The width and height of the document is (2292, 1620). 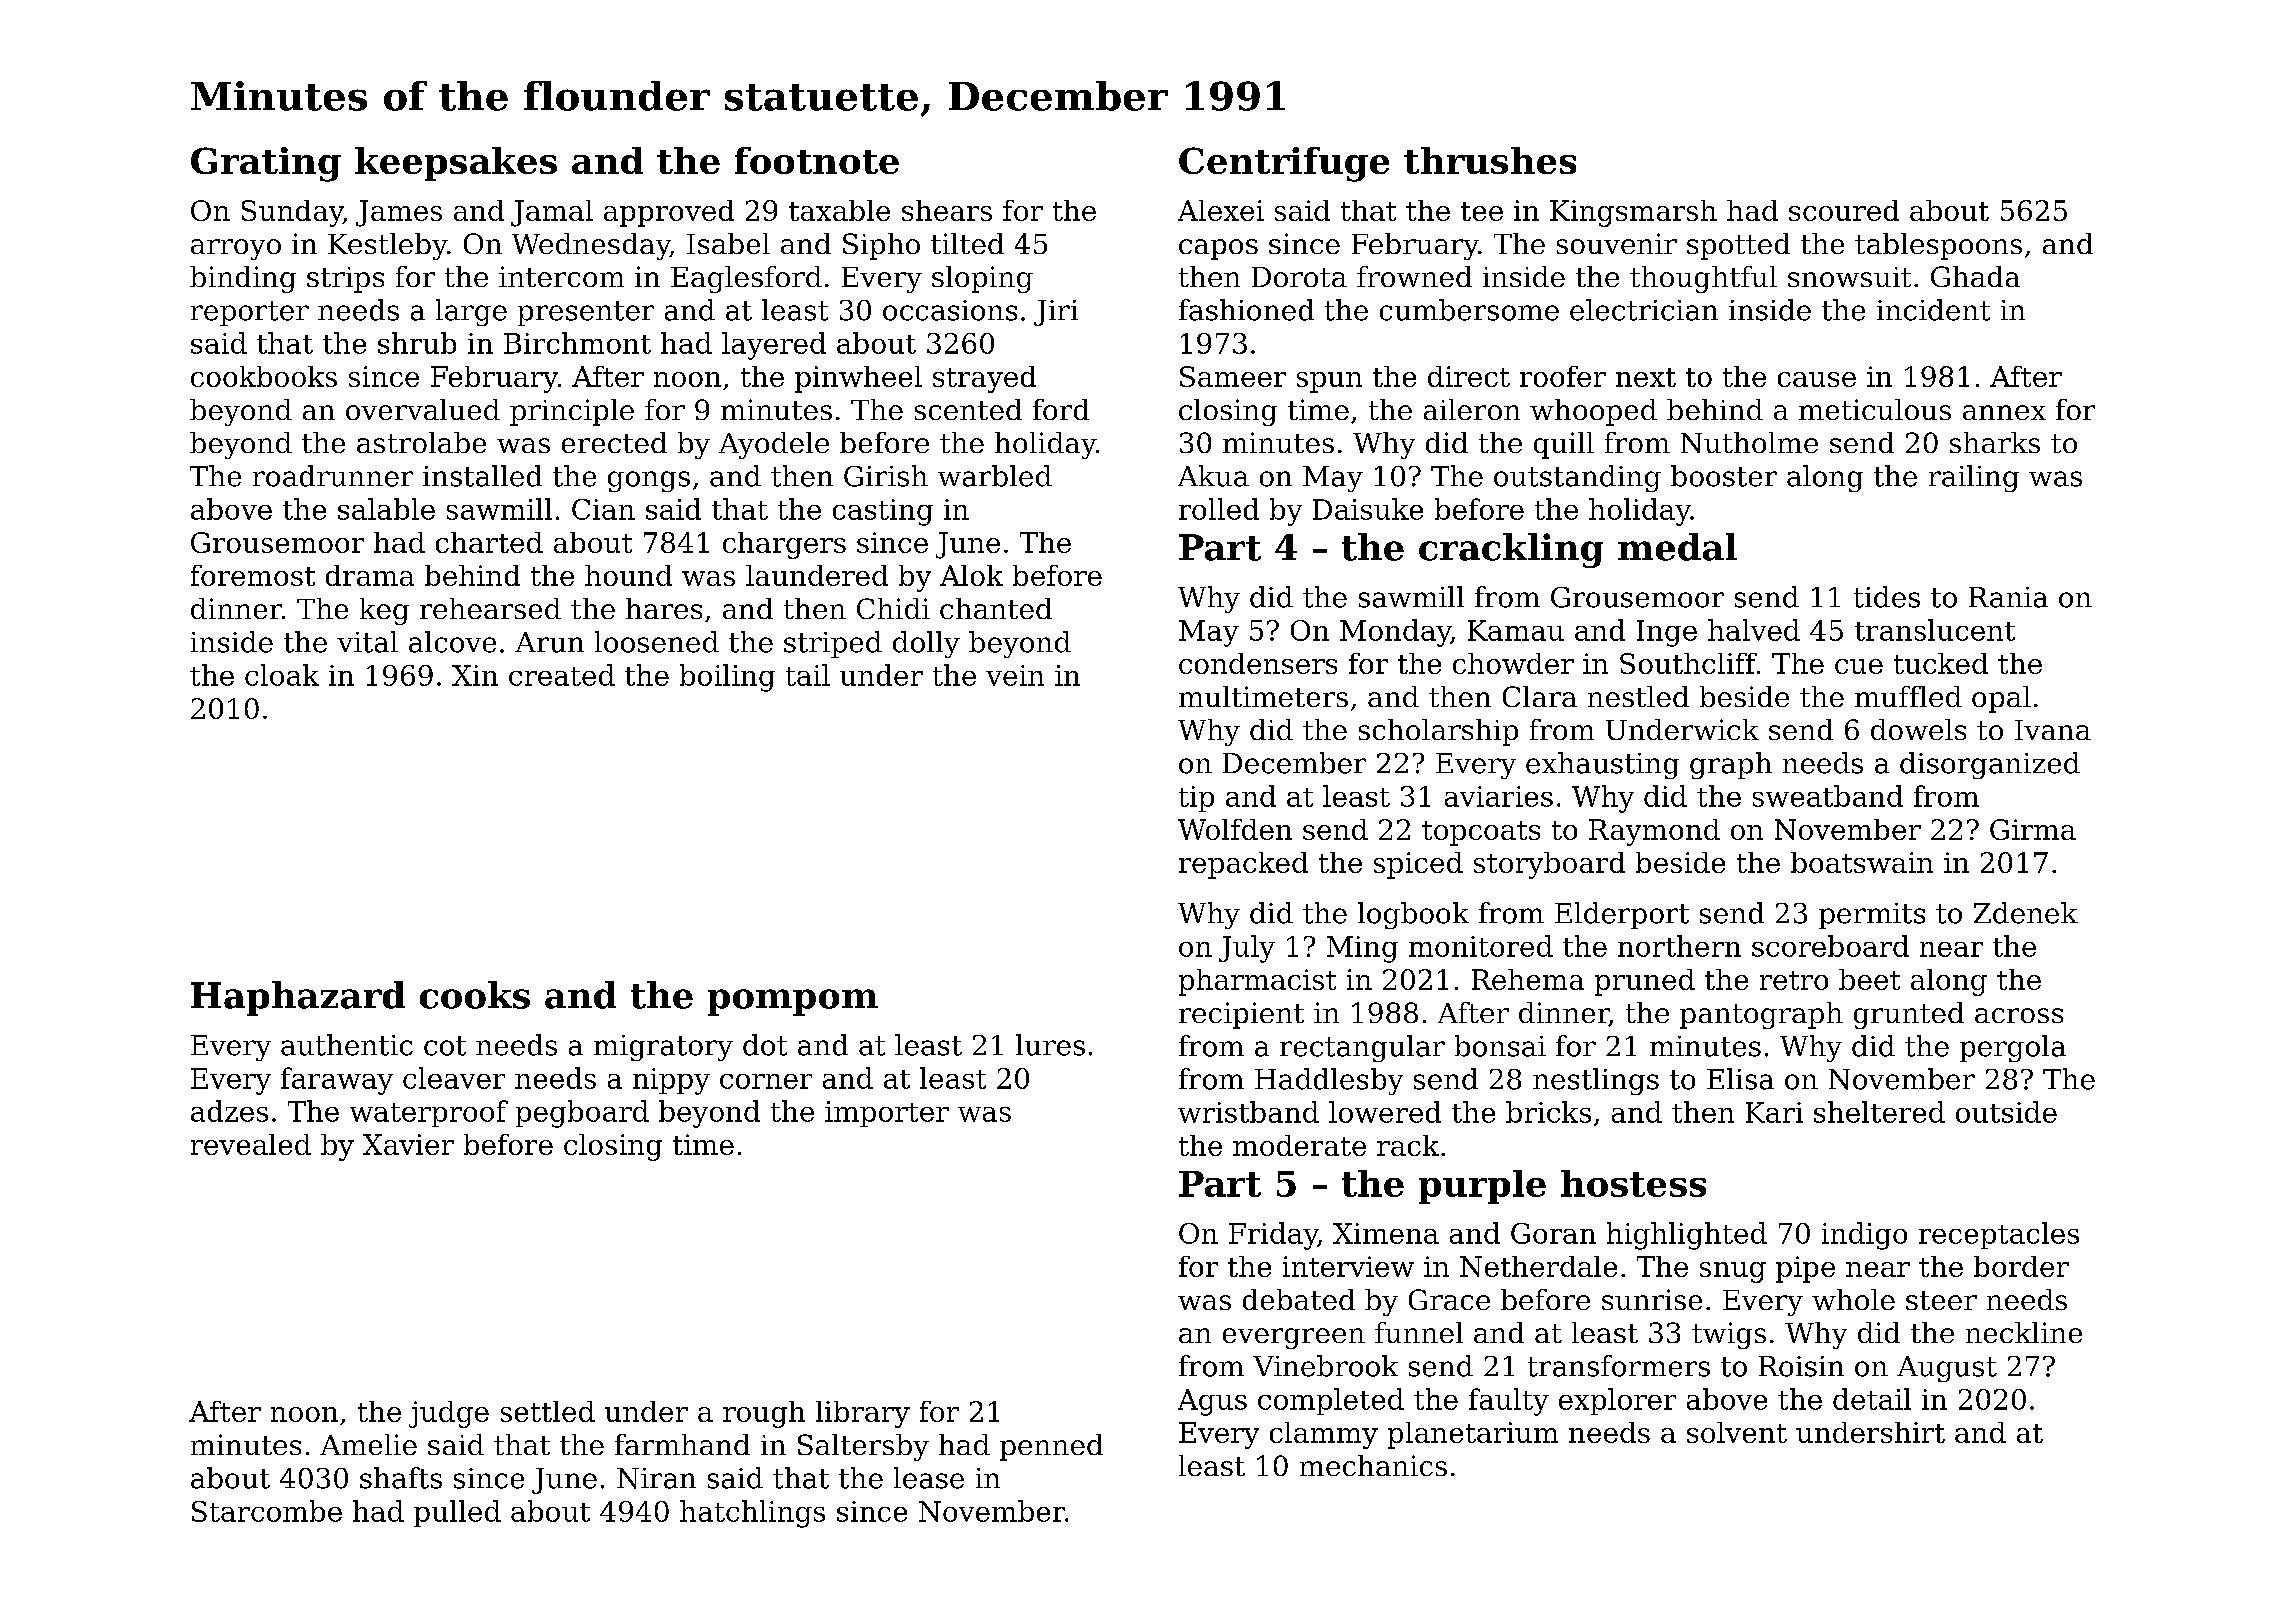 I want to click on Grating, so click(x=266, y=164).
